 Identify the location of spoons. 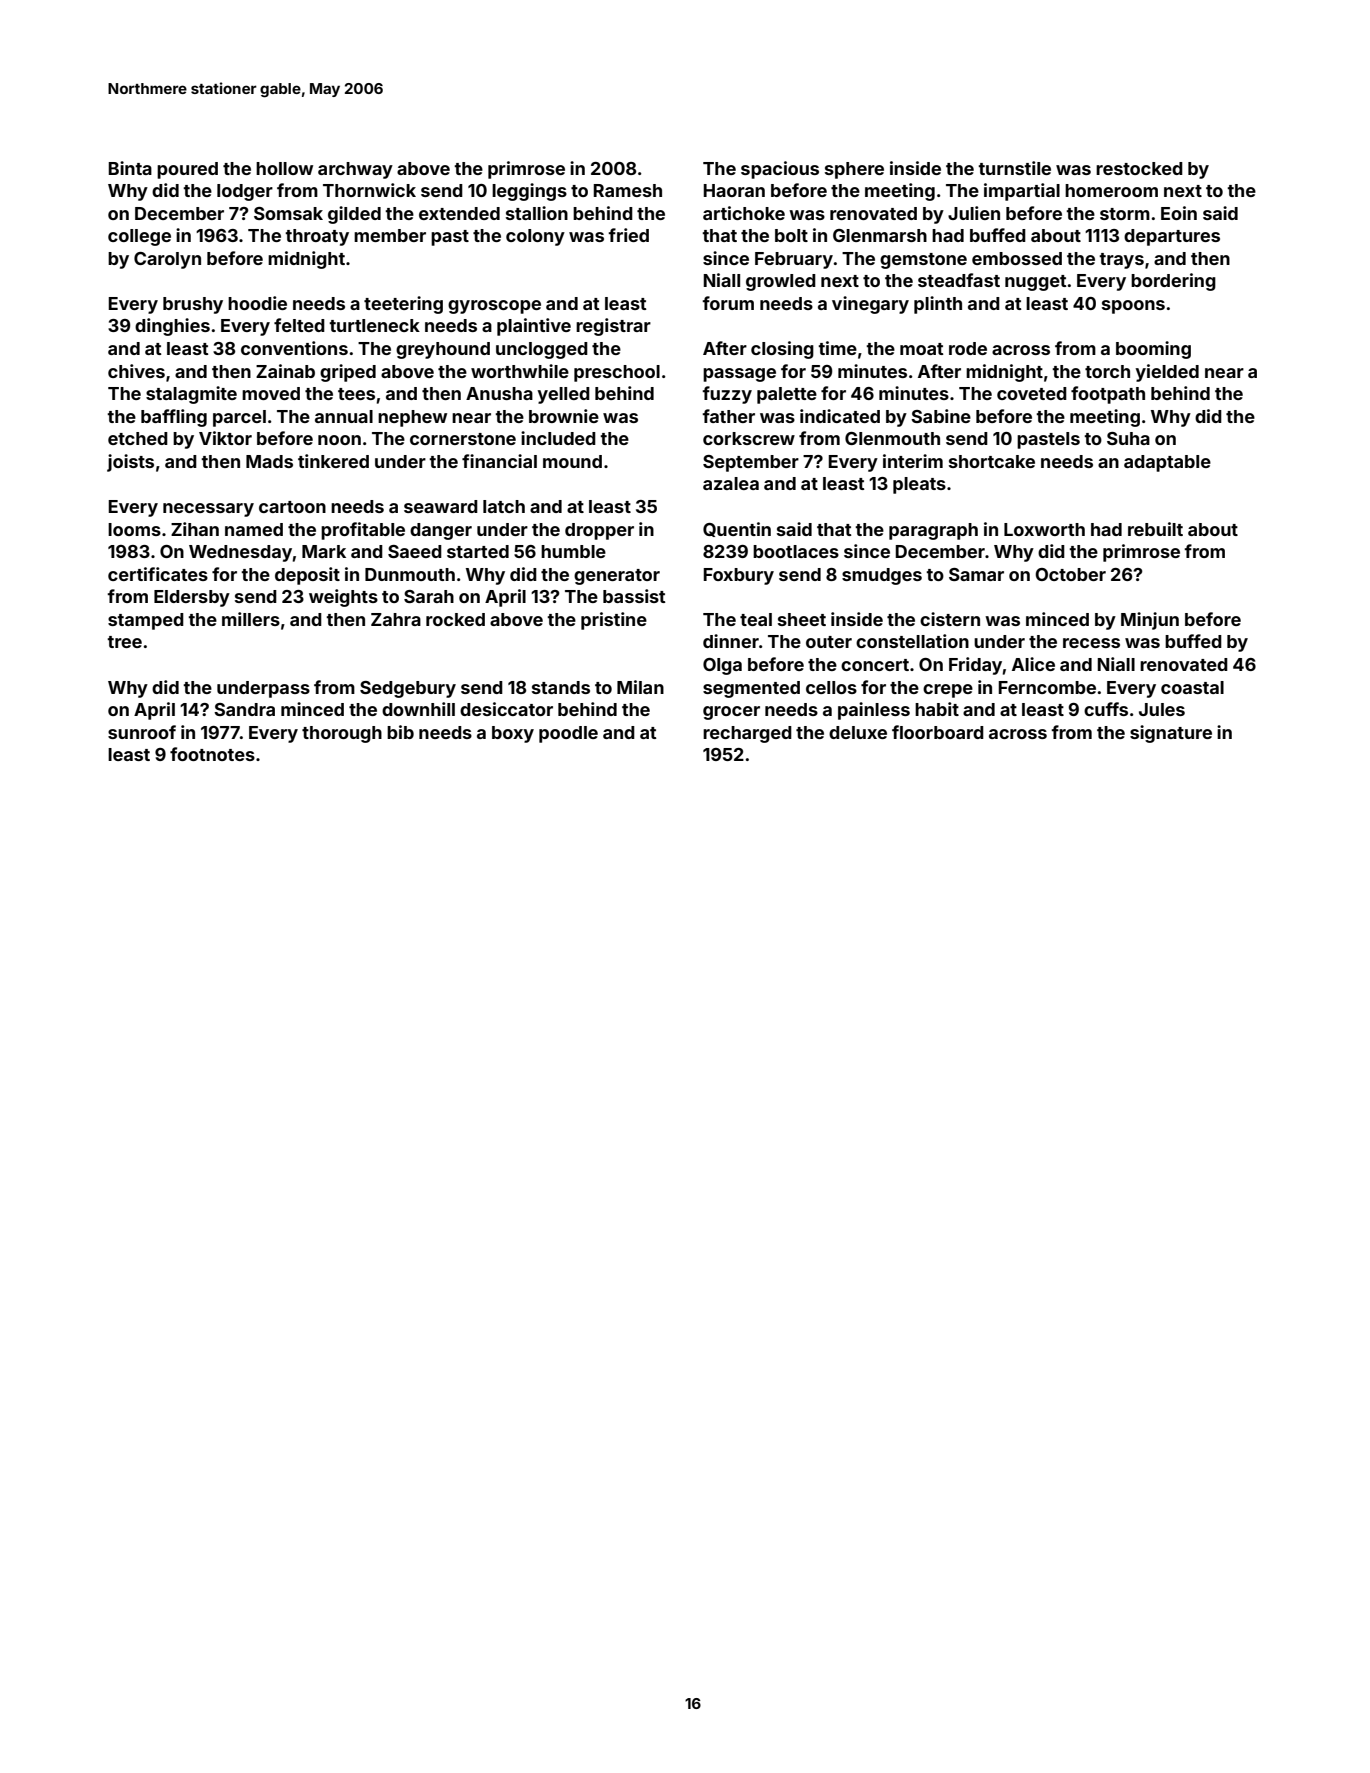
(1133, 307).
